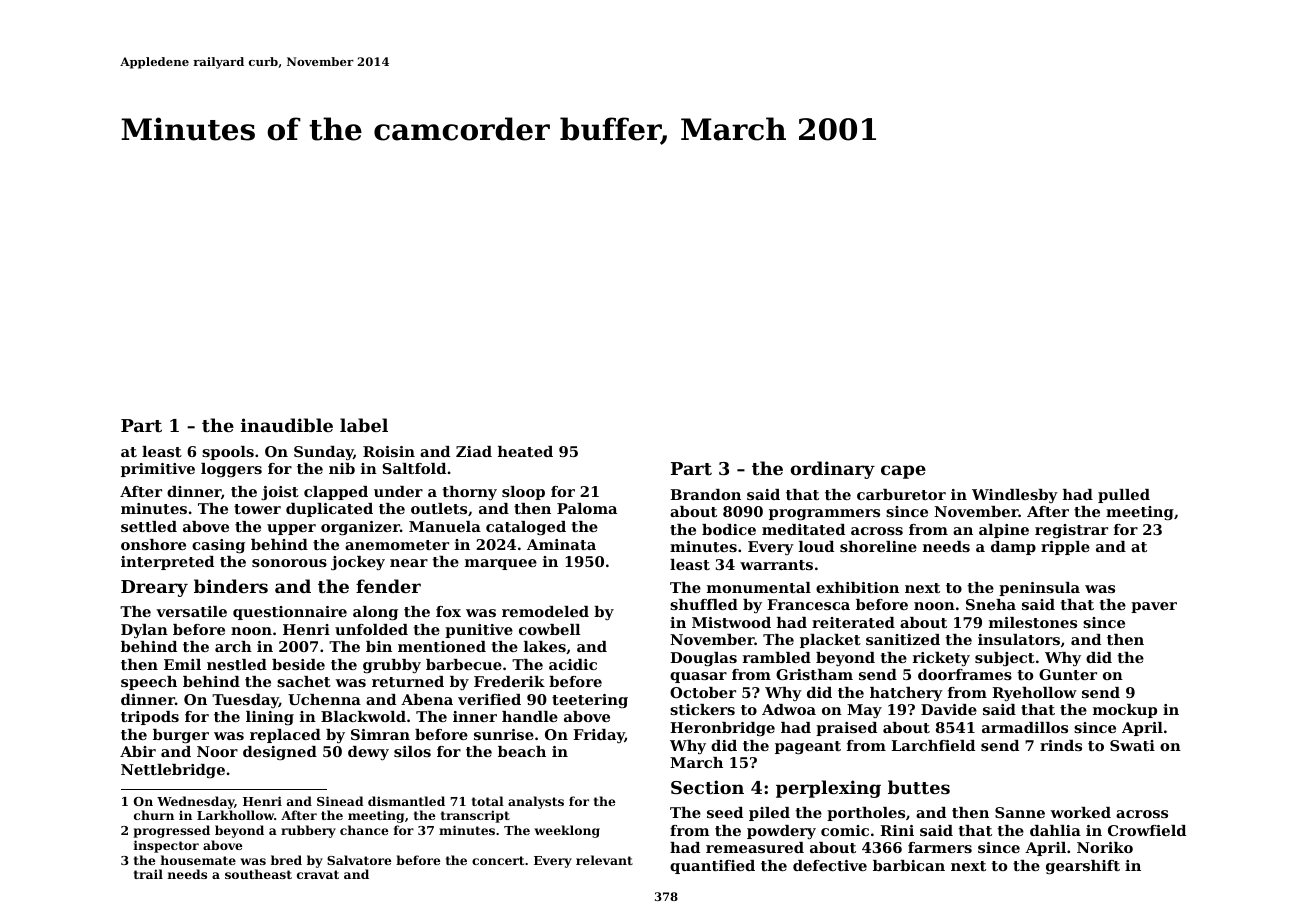 The width and height of the document is (1308, 924). What do you see at coordinates (755, 847) in the document?
I see `remeasured` at bounding box center [755, 847].
